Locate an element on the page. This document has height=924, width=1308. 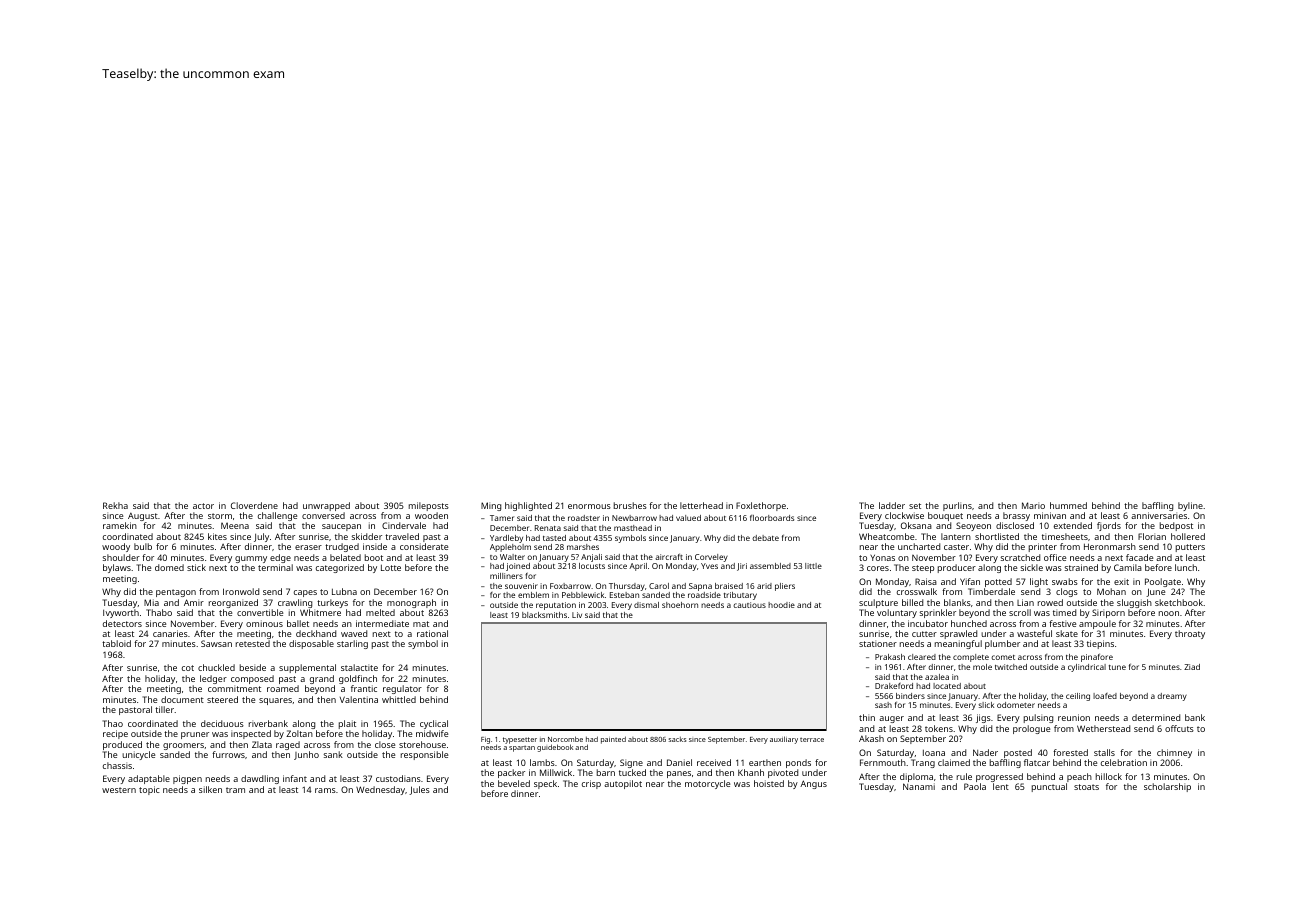
Wednesday is located at coordinates (380, 790).
